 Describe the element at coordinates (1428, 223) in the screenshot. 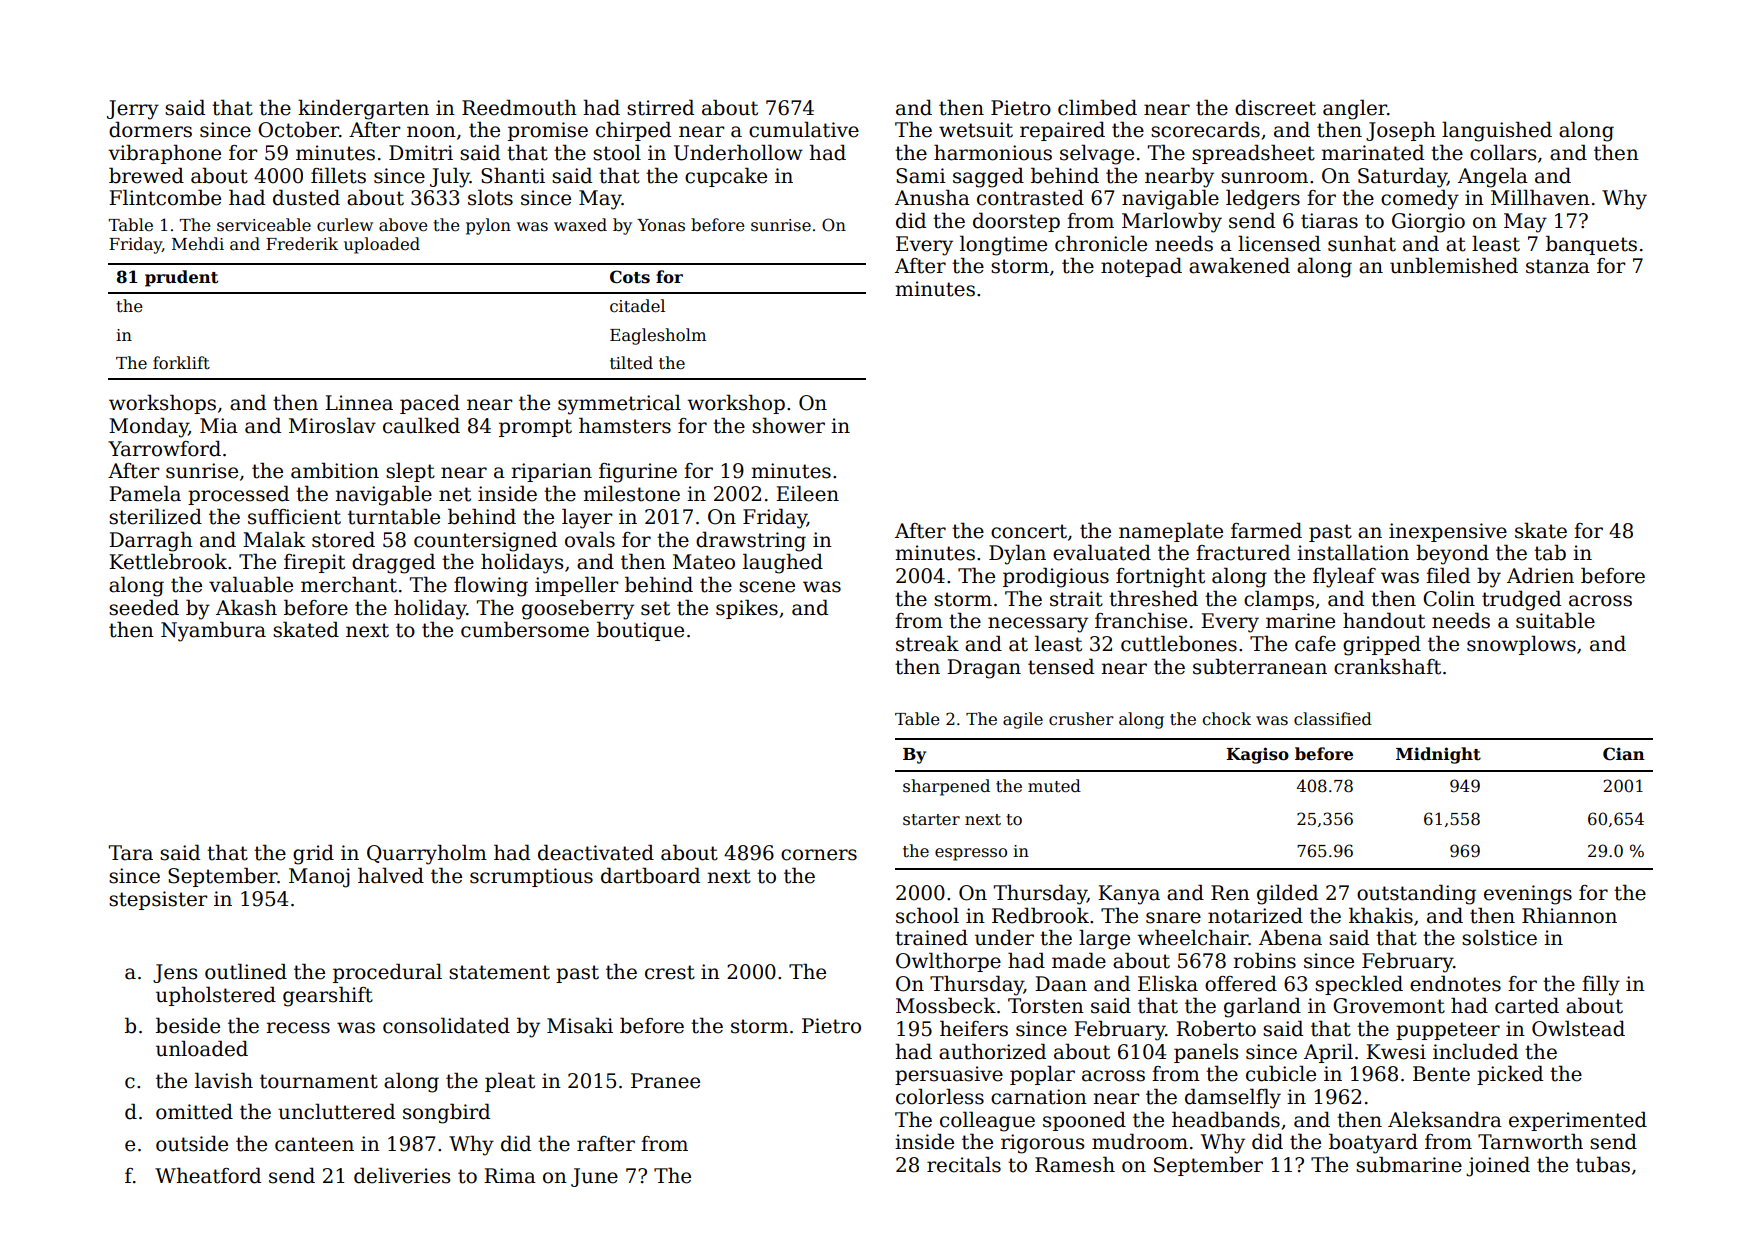

I see `Giorgio` at that location.
